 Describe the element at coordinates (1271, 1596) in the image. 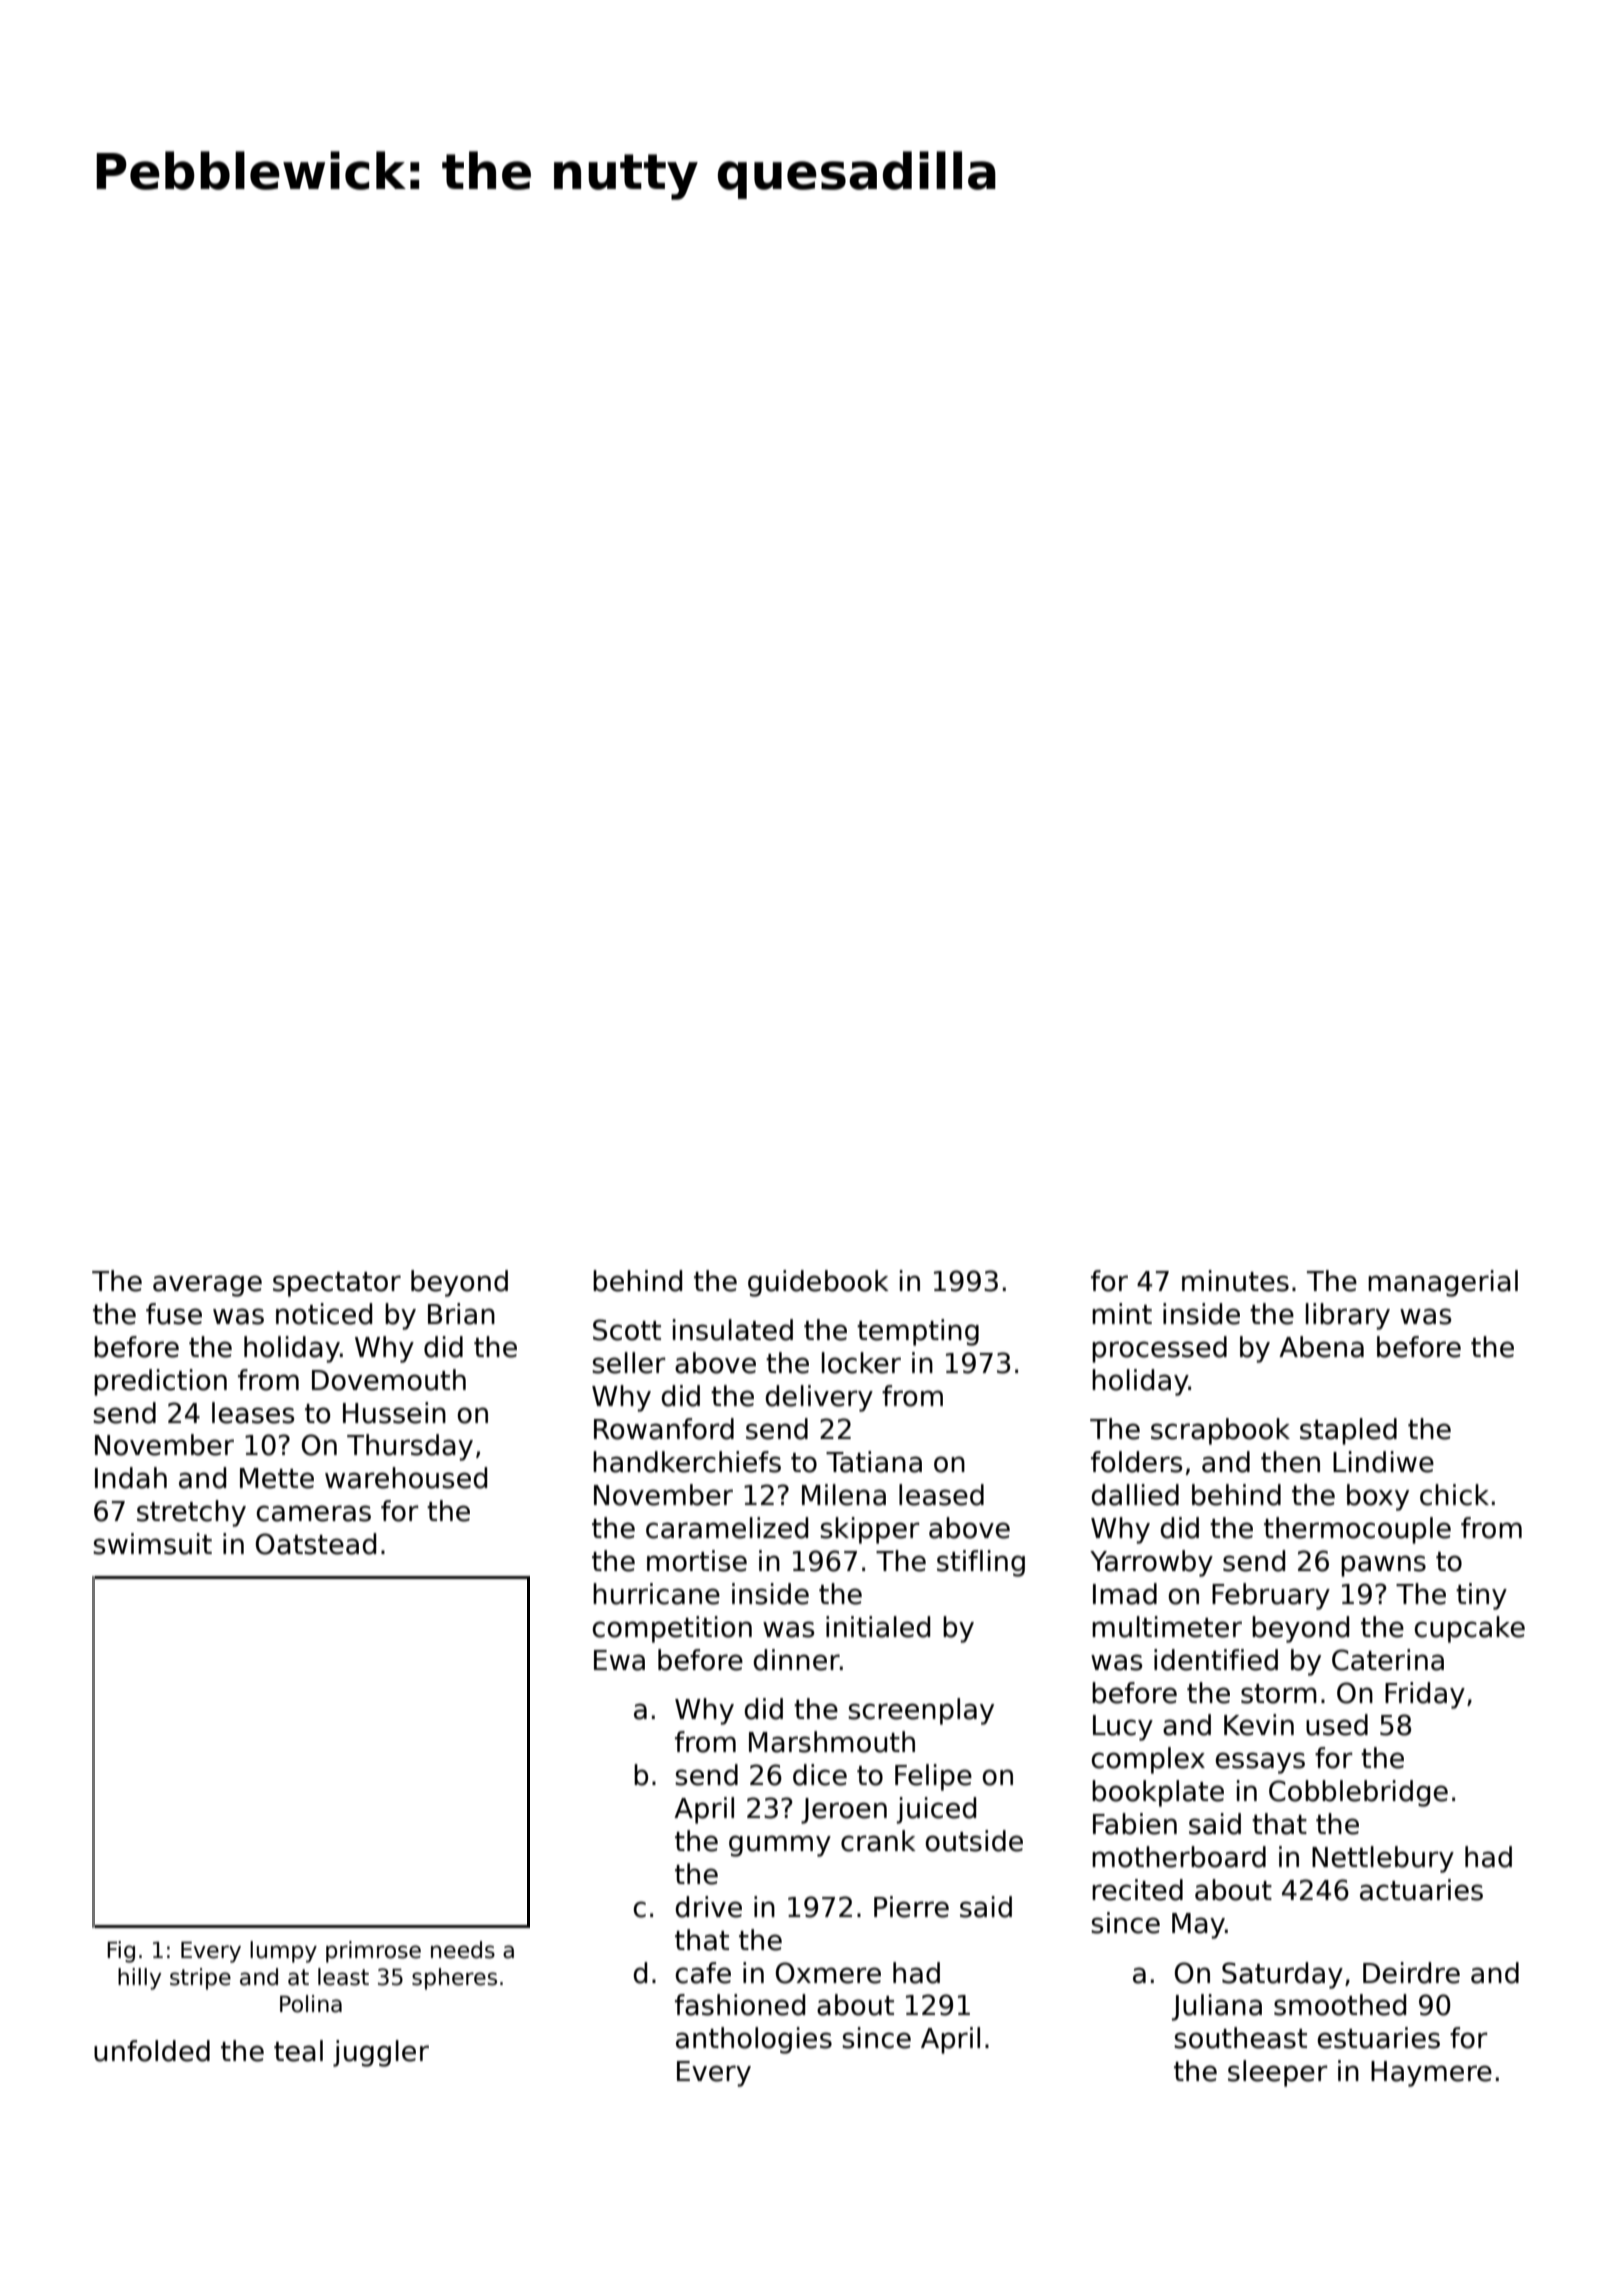

I see `February` at that location.
